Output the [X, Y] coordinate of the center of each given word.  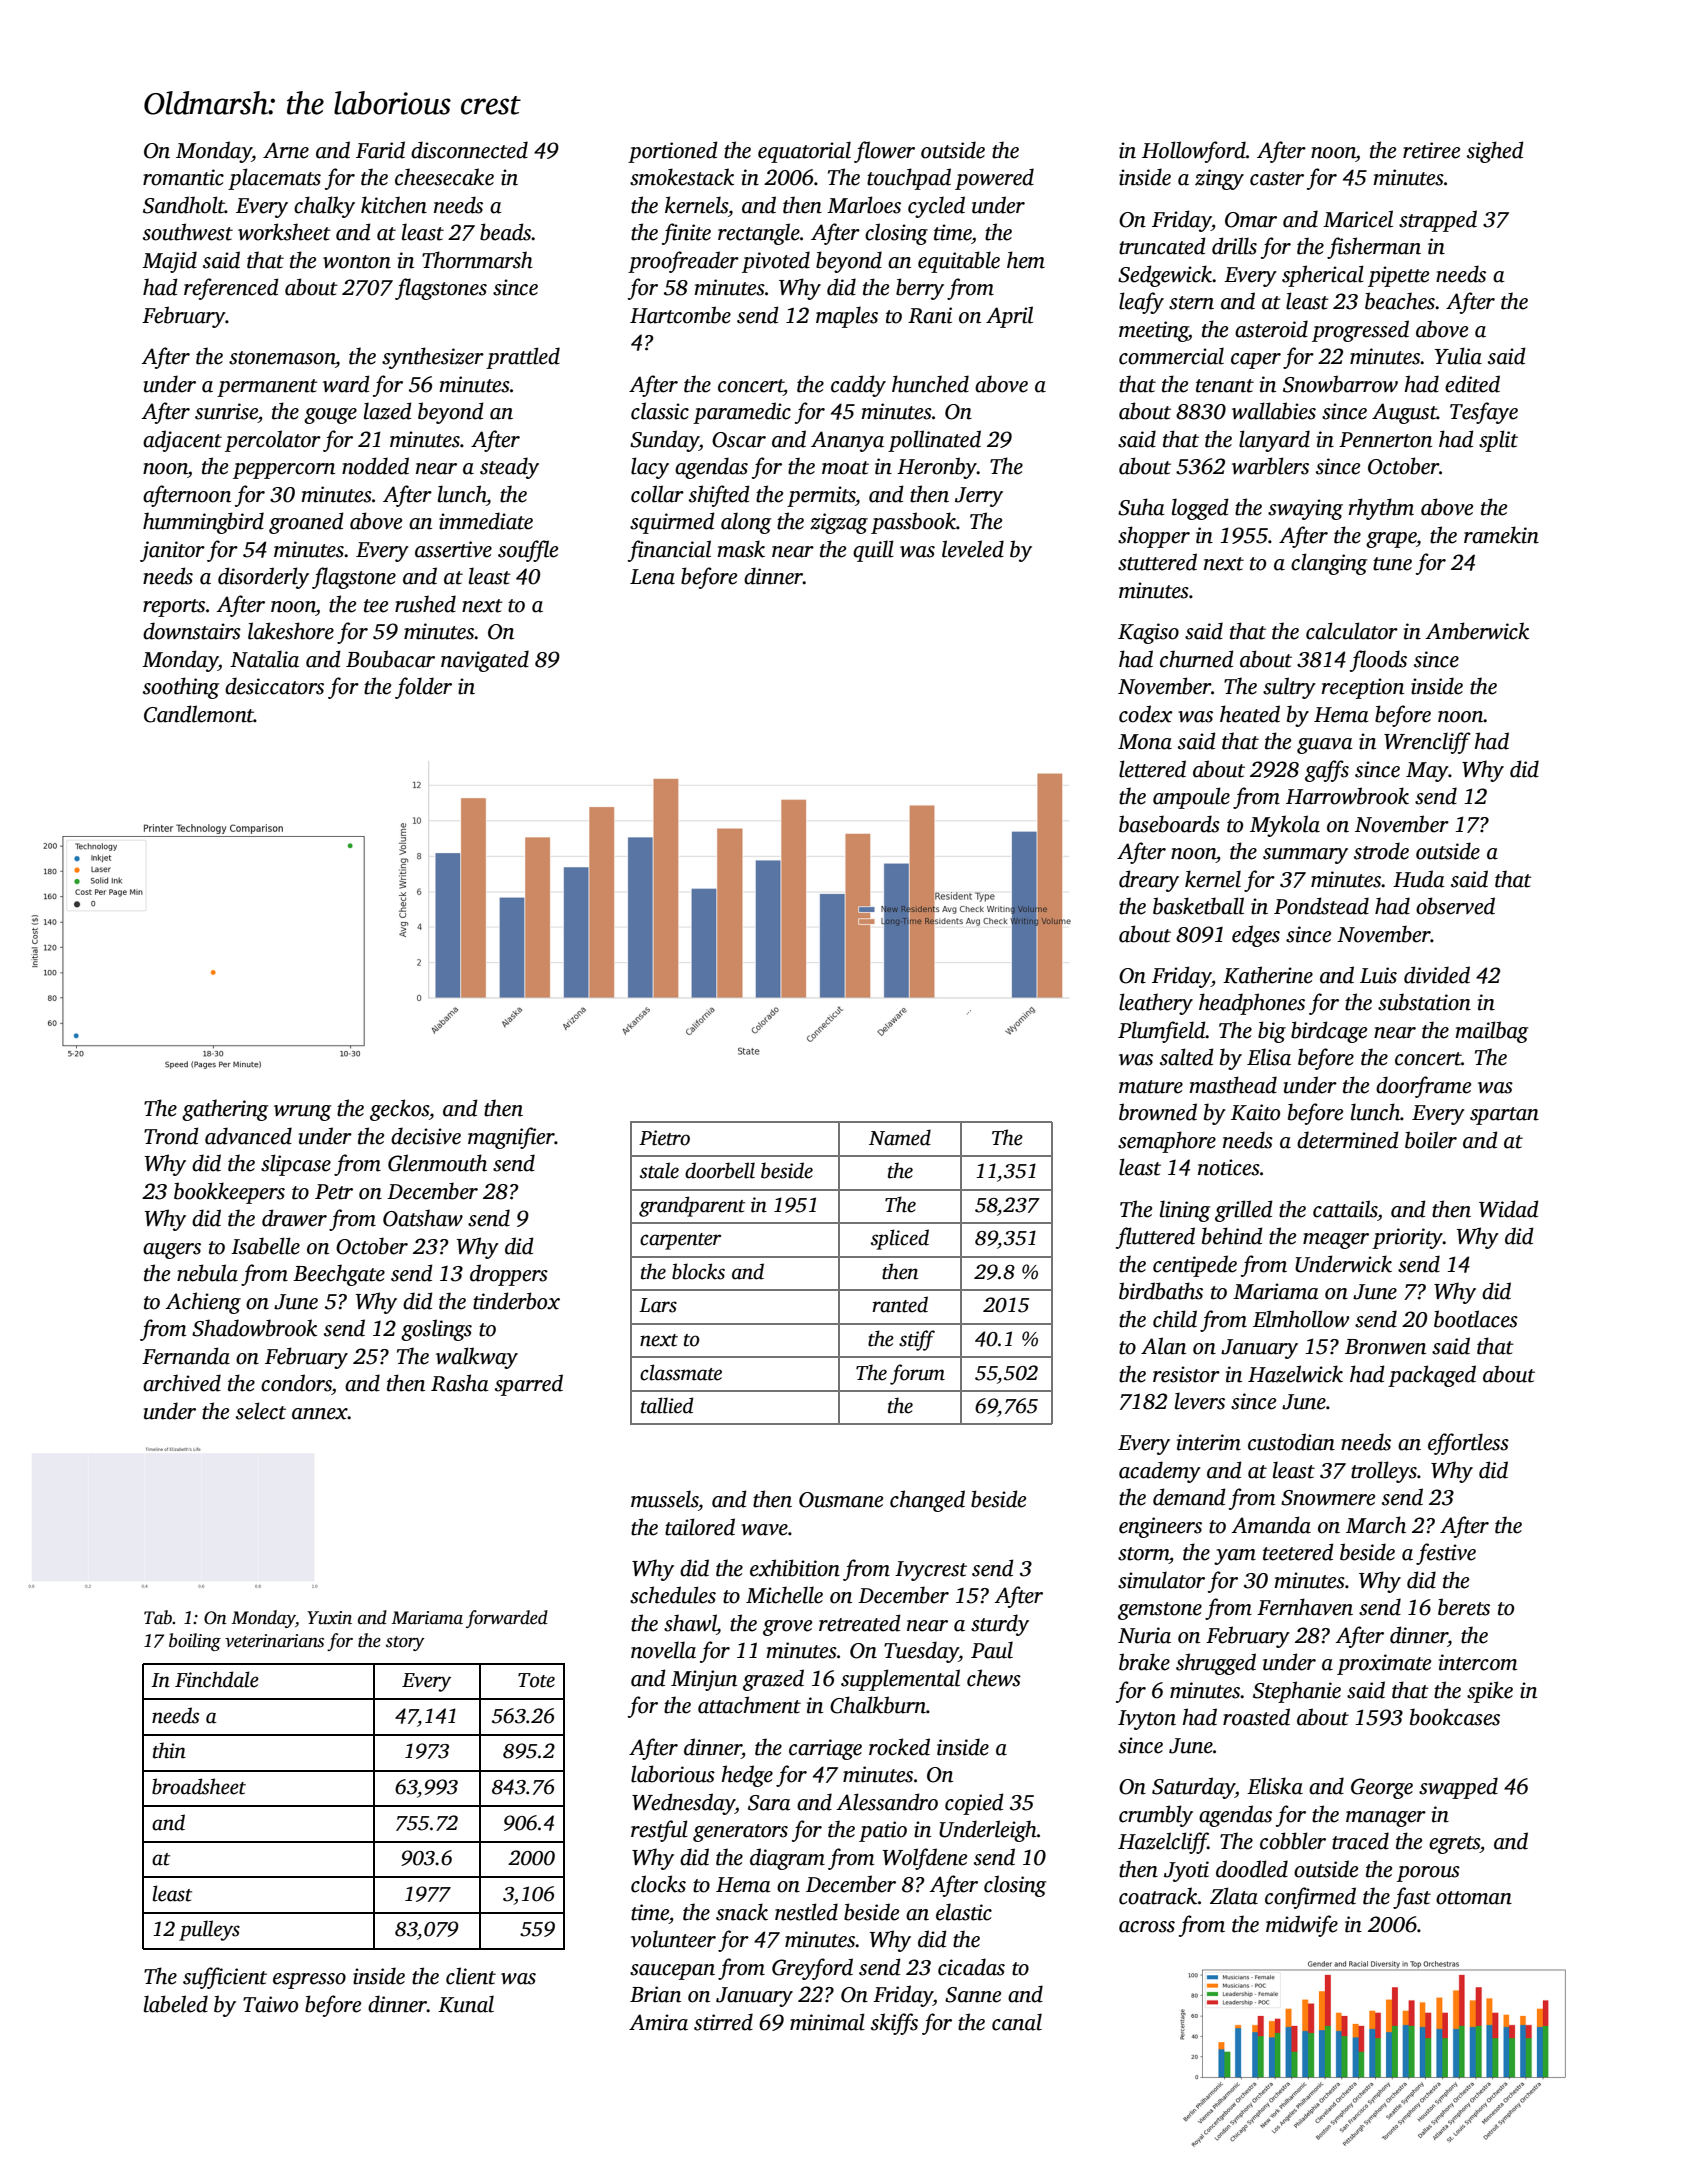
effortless [1468, 1444]
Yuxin [329, 1618]
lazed [388, 411]
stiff [917, 1340]
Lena [652, 577]
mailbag [1491, 1032]
